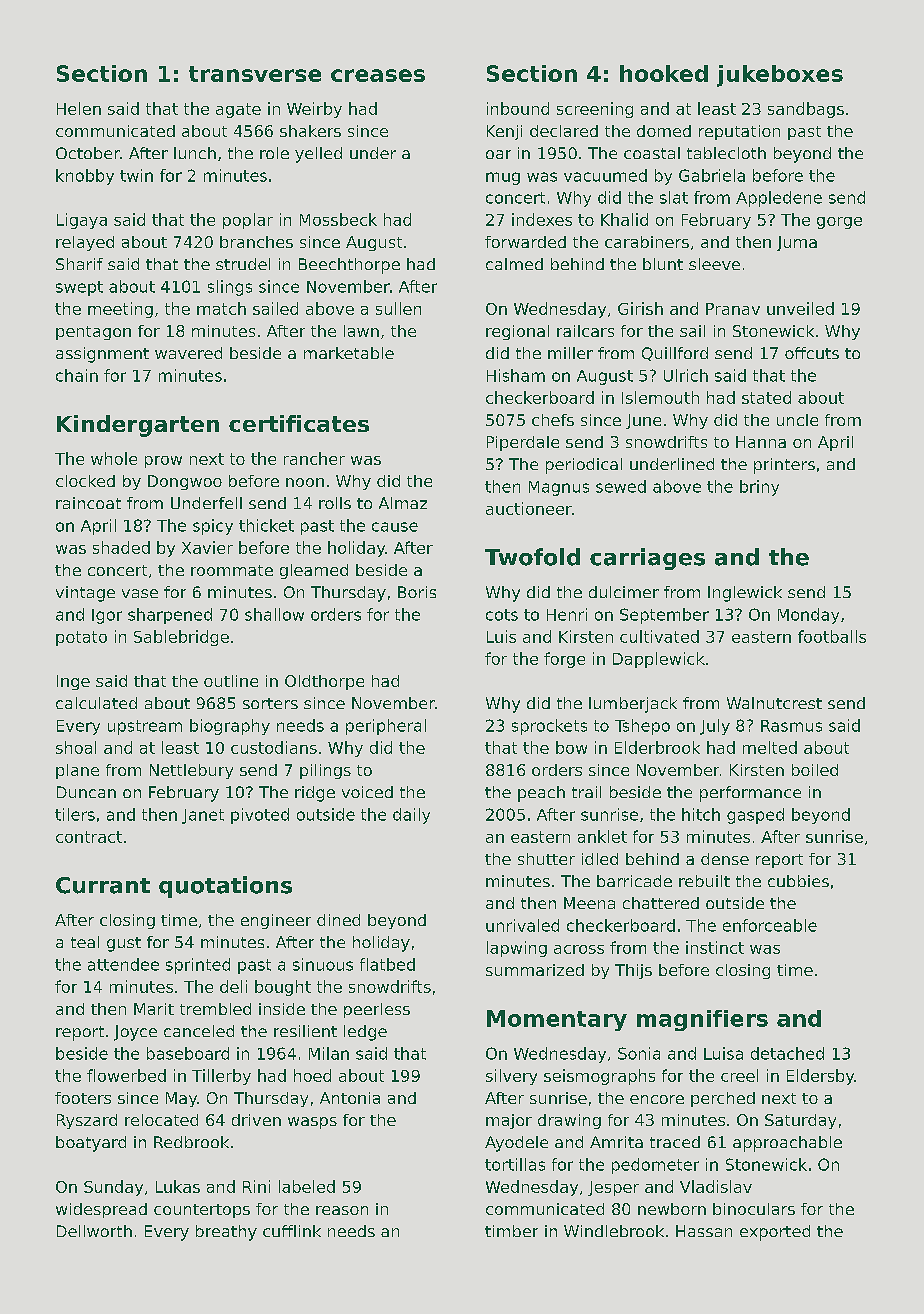  I want to click on Dellworth, so click(94, 1231).
